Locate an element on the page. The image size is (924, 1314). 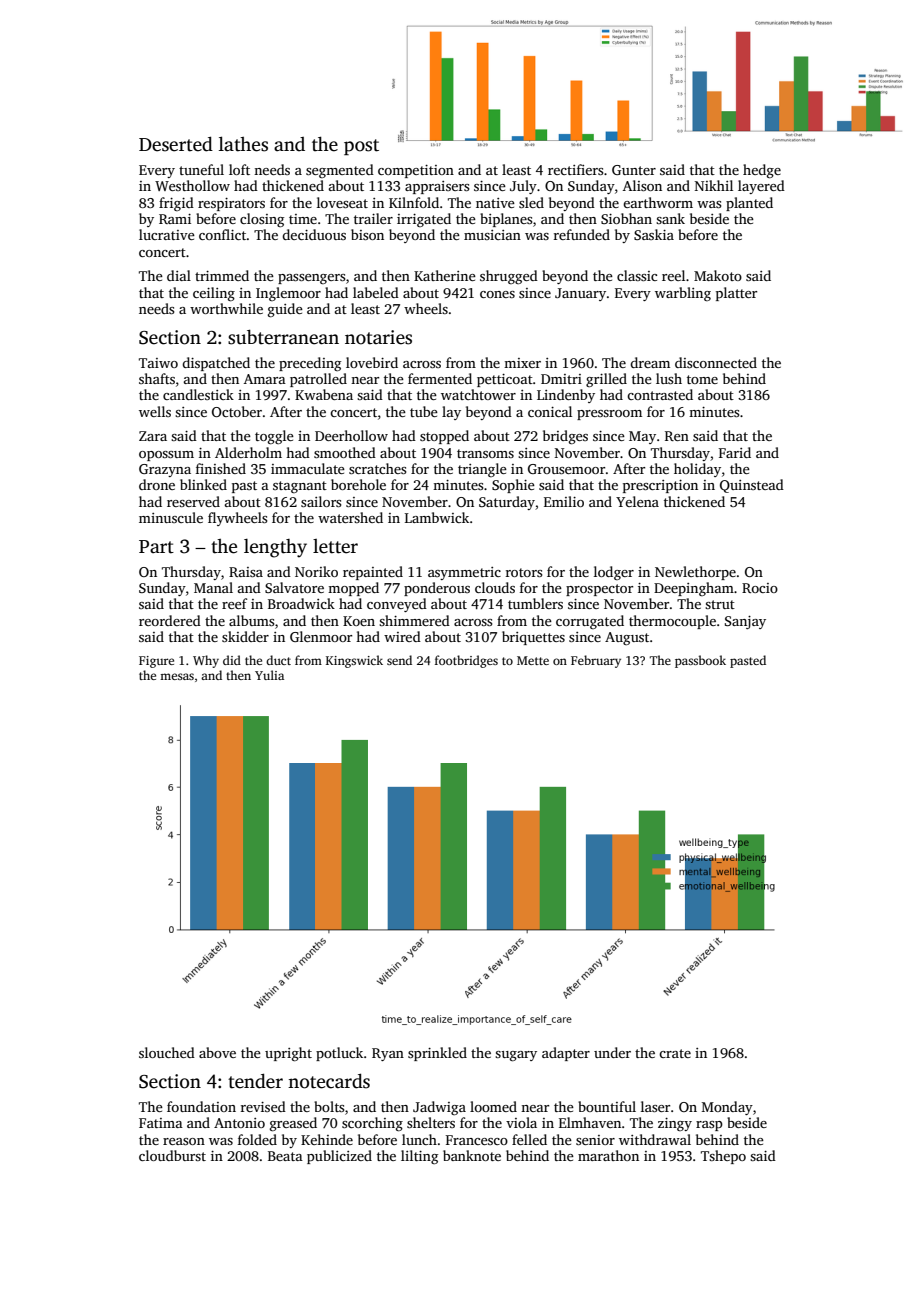
sugary is located at coordinates (516, 1056).
